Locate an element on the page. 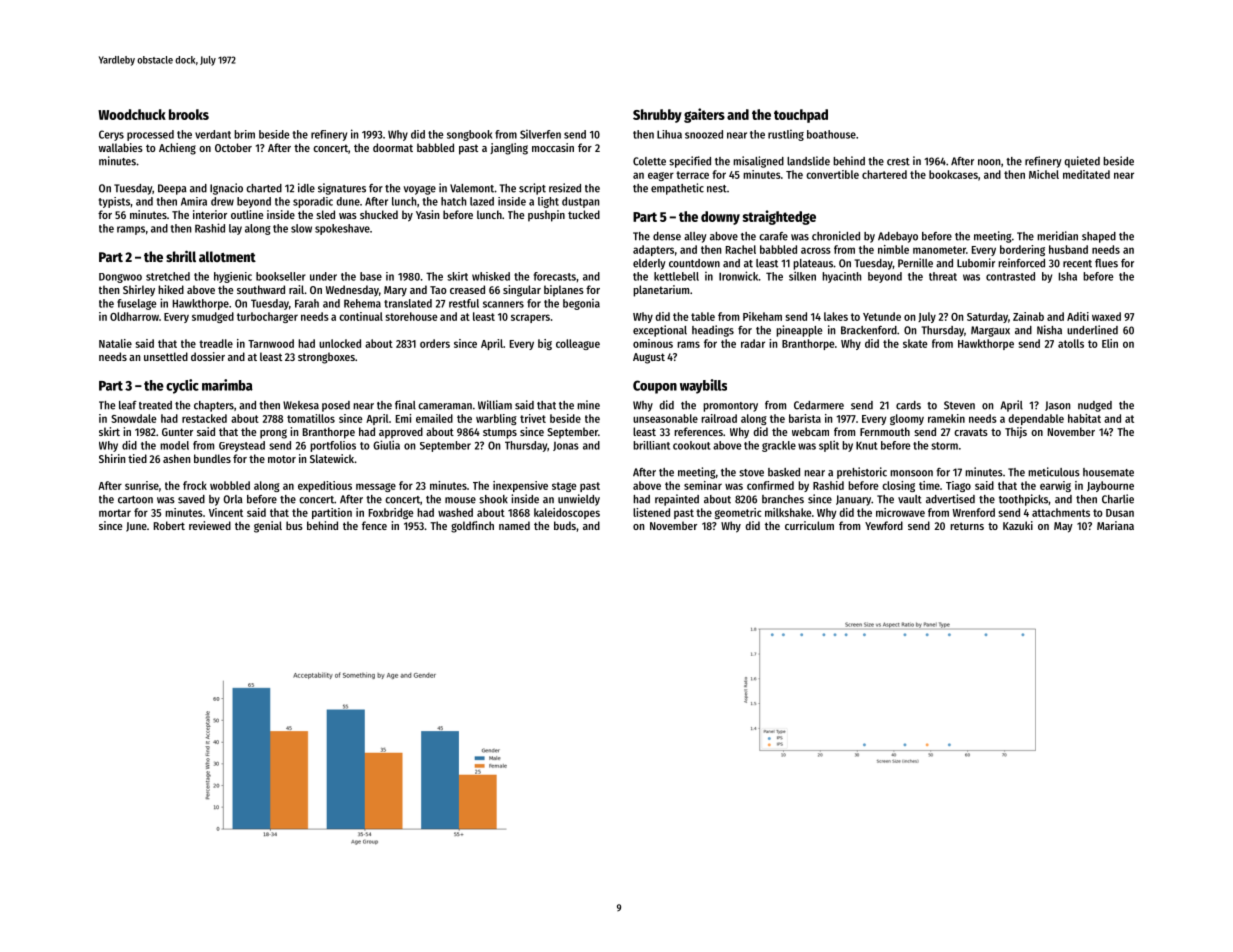  Shirley is located at coordinates (139, 290).
